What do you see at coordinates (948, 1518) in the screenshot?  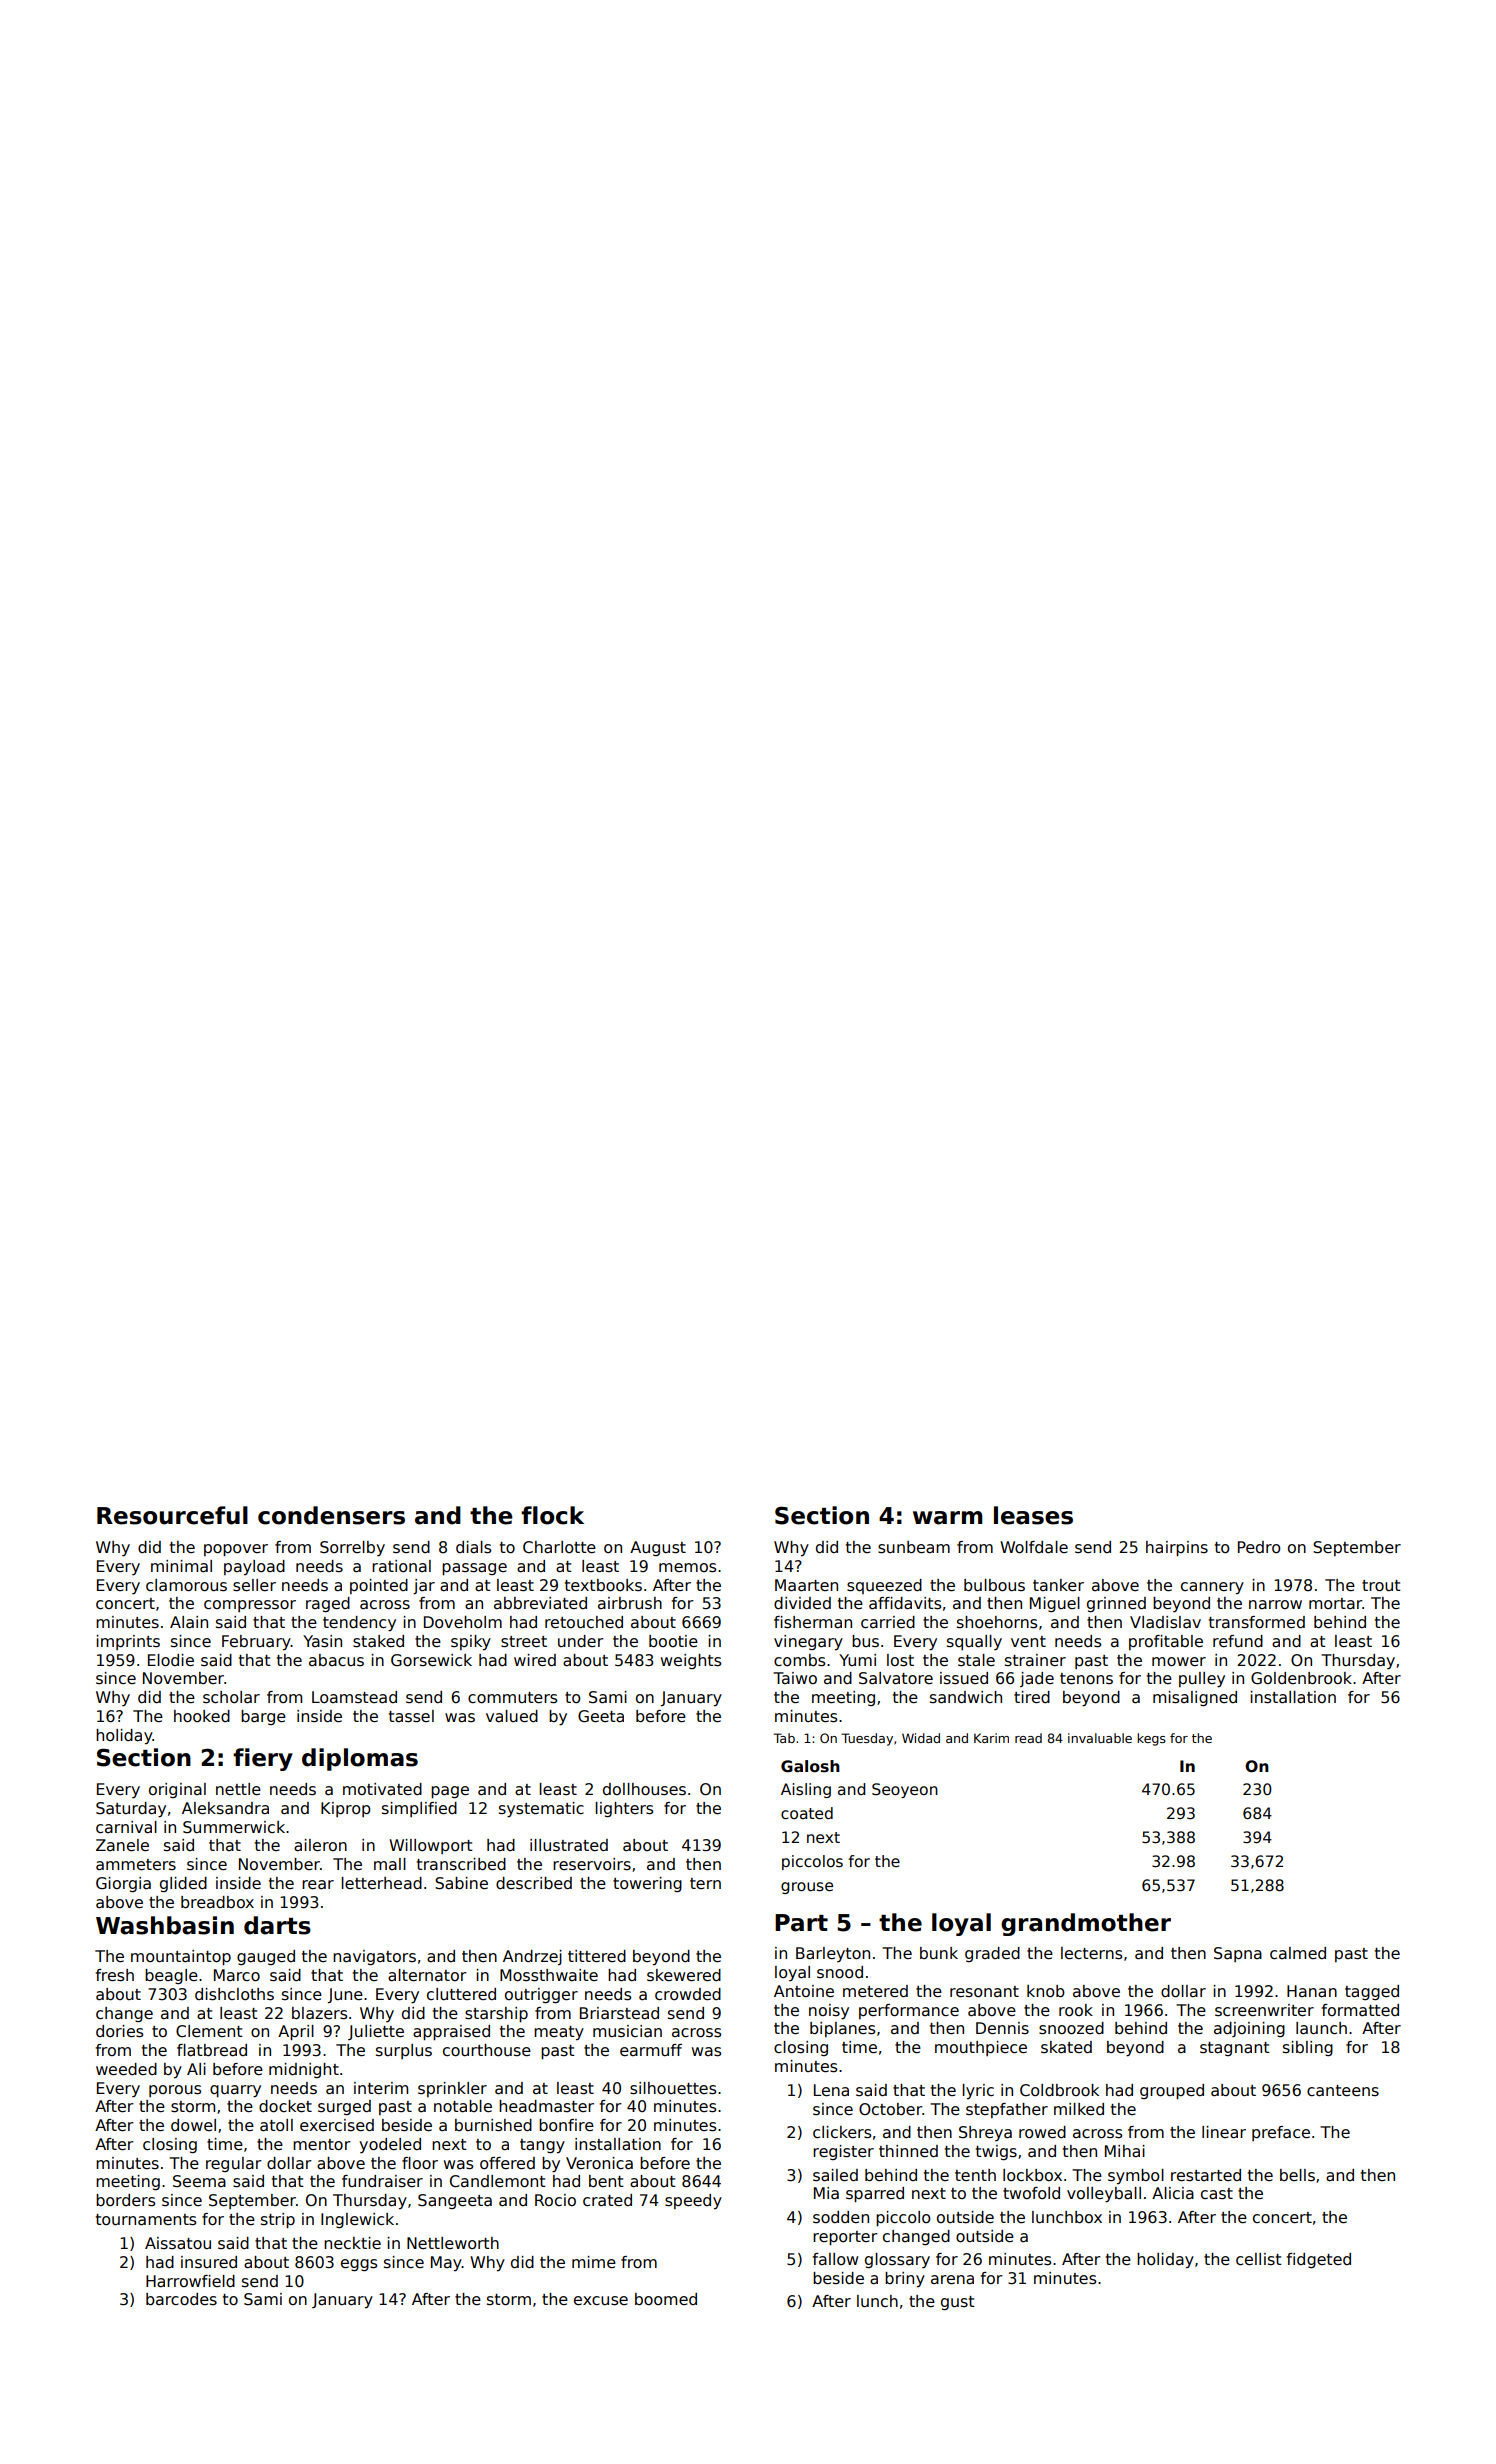 I see `warm` at bounding box center [948, 1518].
